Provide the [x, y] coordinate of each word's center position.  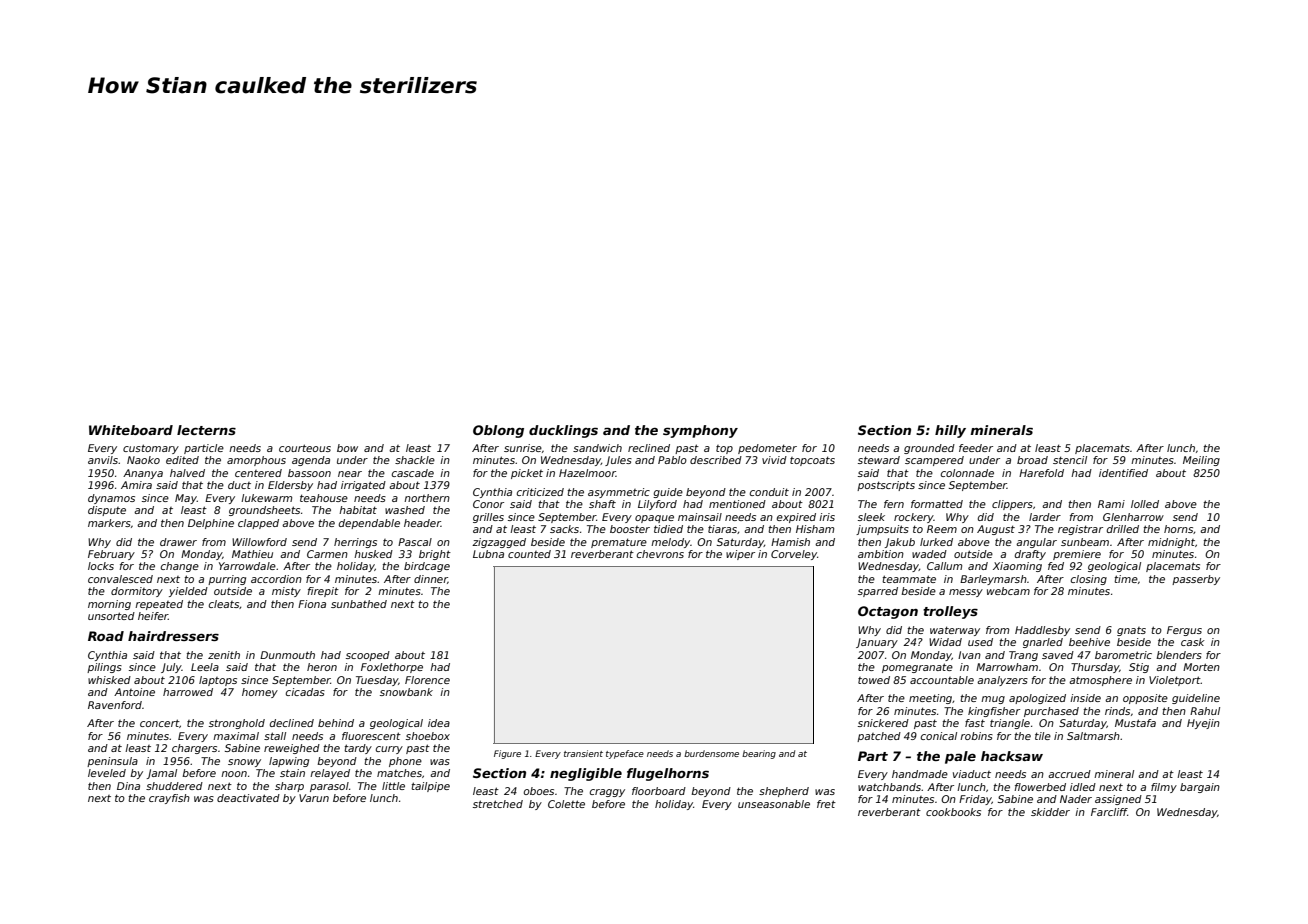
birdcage [427, 567]
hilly [950, 431]
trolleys [950, 612]
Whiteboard [131, 430]
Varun [314, 798]
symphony [700, 431]
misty [286, 592]
